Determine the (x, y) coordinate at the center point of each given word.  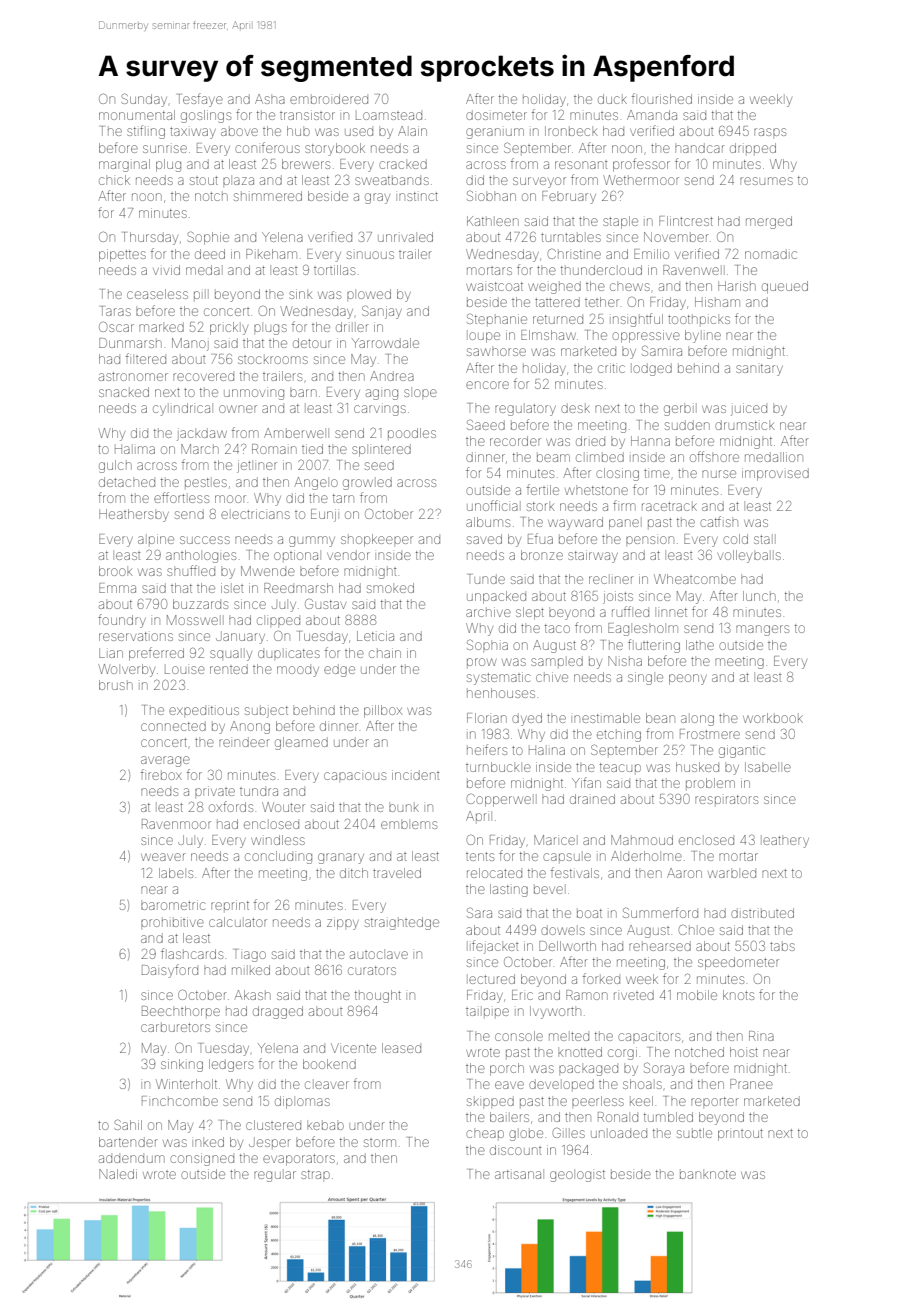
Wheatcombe (695, 579)
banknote (708, 1174)
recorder (515, 441)
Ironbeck (571, 131)
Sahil (128, 1124)
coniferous (267, 147)
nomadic (771, 254)
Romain (274, 449)
